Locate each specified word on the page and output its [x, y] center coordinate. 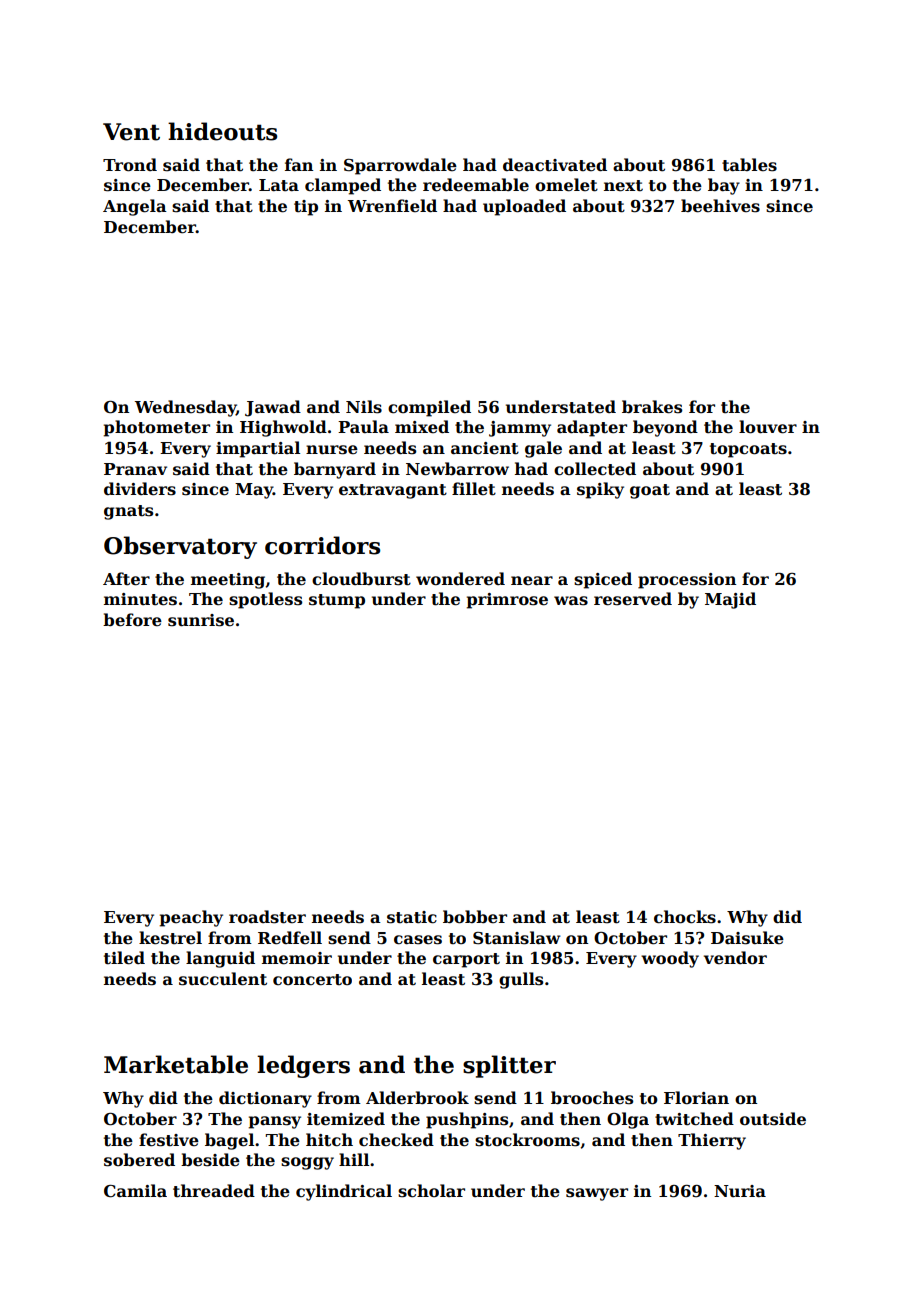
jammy [520, 429]
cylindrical [344, 1192]
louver [768, 427]
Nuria [740, 1191]
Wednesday [185, 408]
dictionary [265, 1099]
